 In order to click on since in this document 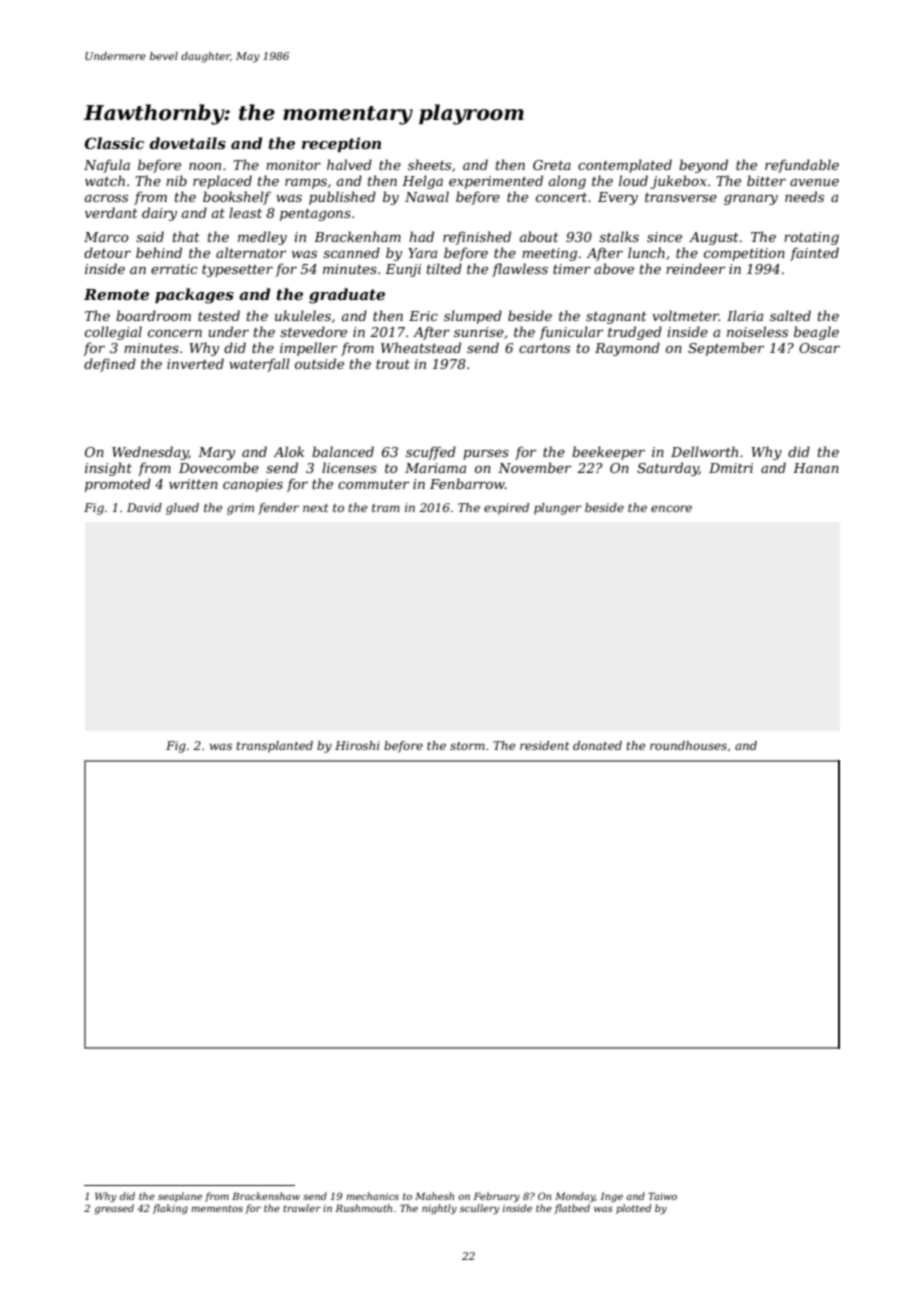, I will do `click(664, 237)`.
